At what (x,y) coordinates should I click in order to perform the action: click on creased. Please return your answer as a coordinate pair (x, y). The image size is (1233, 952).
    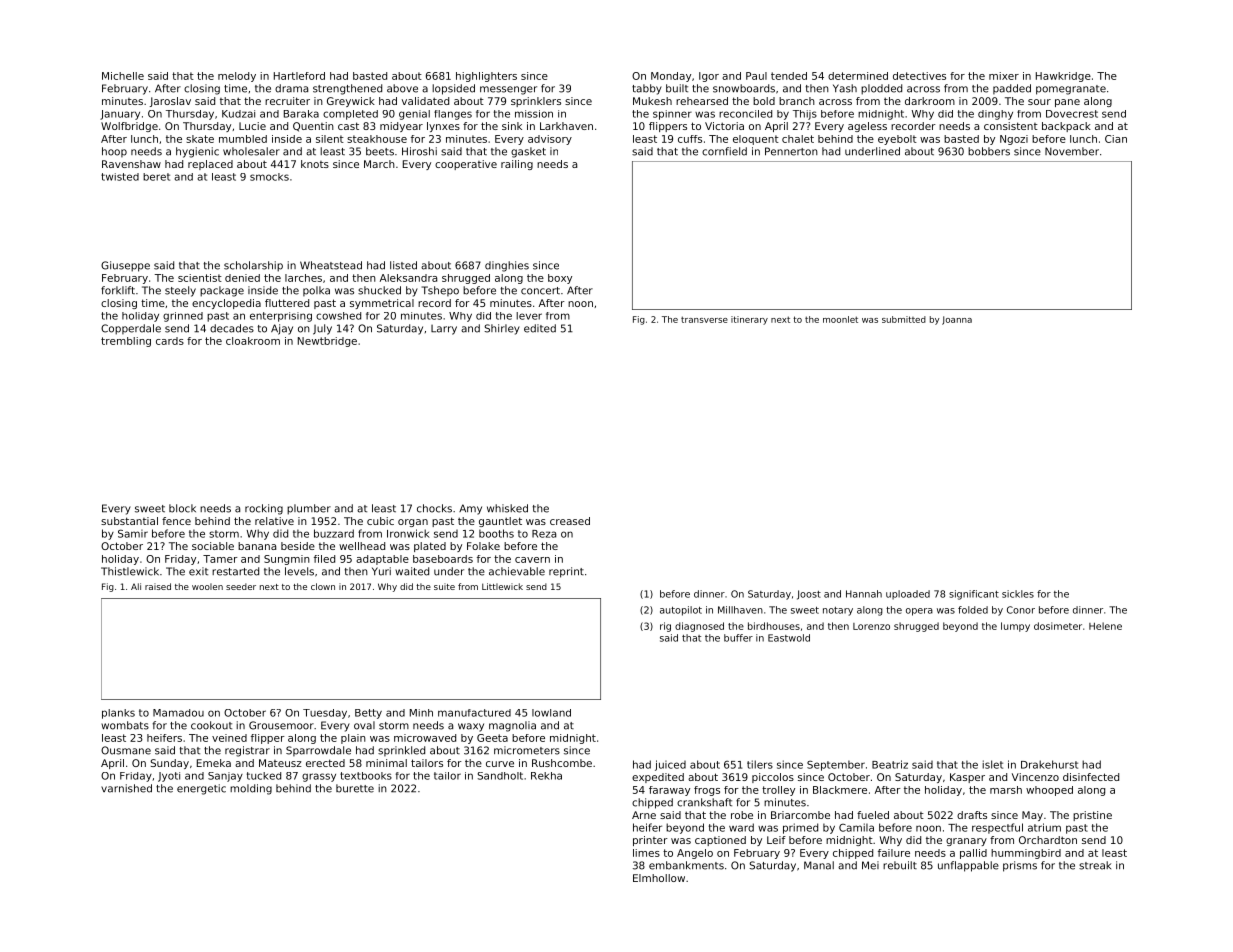
    Looking at the image, I should click on (570, 521).
